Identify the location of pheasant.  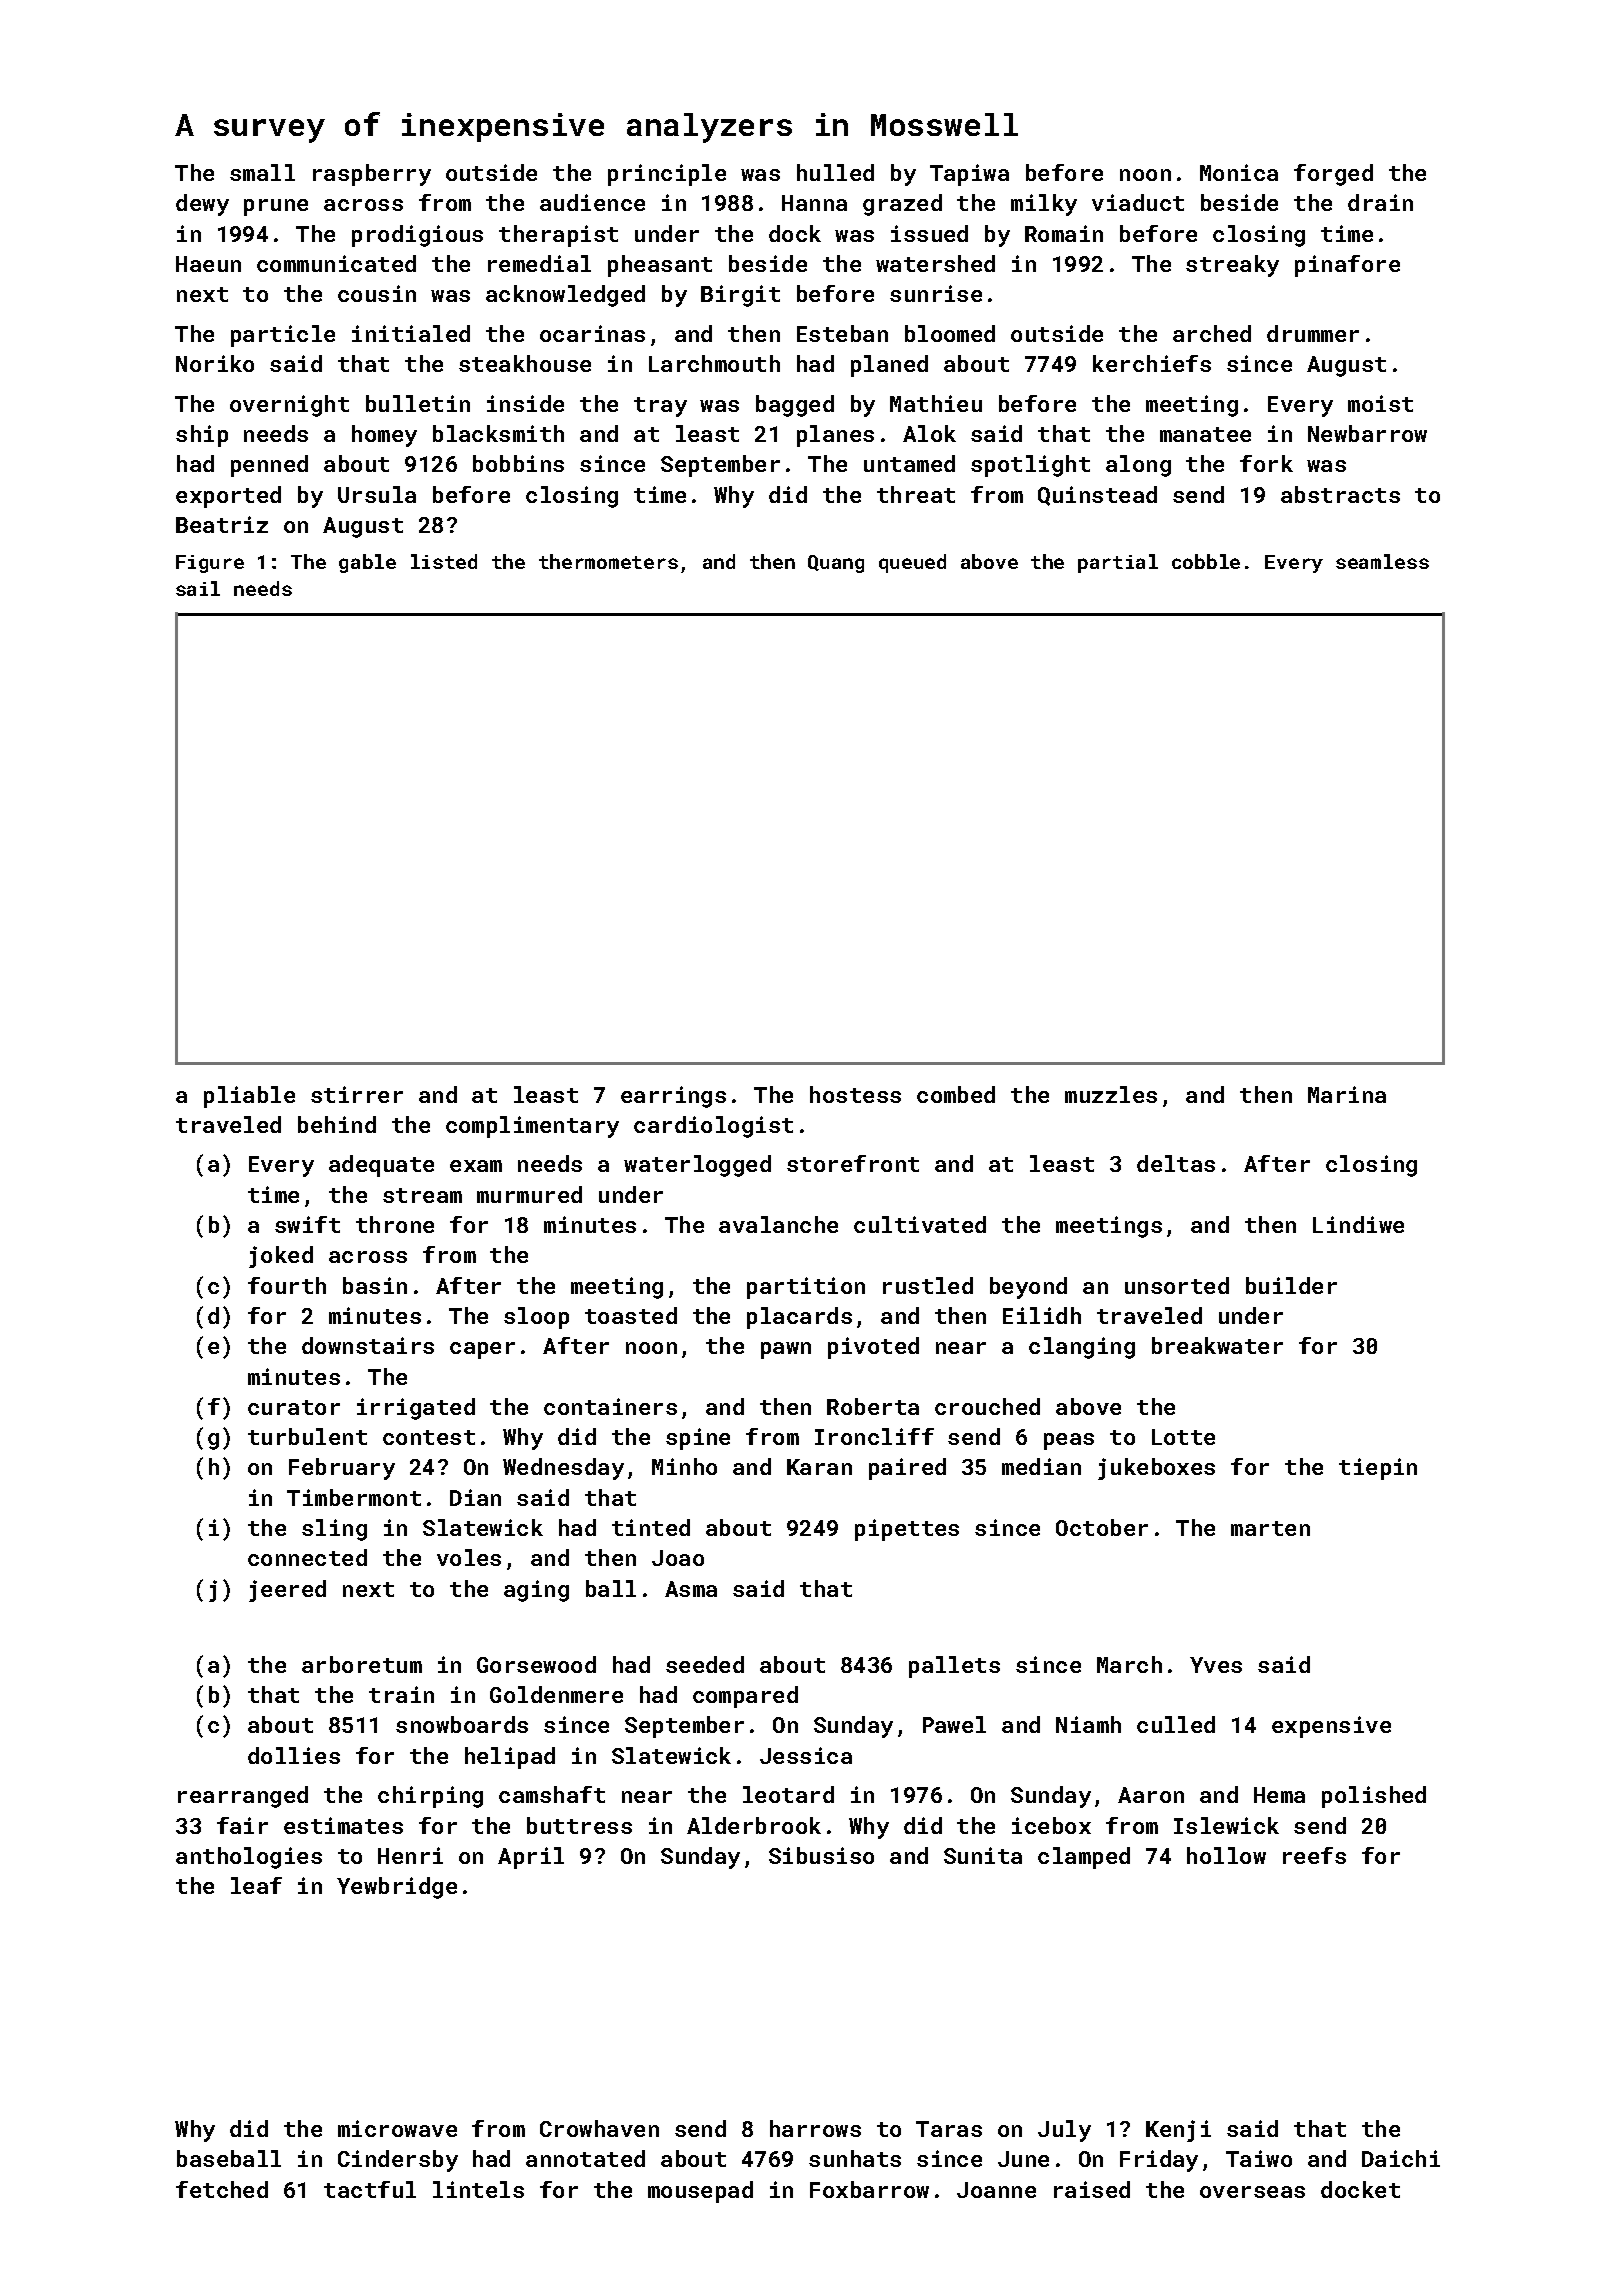
(660, 266).
